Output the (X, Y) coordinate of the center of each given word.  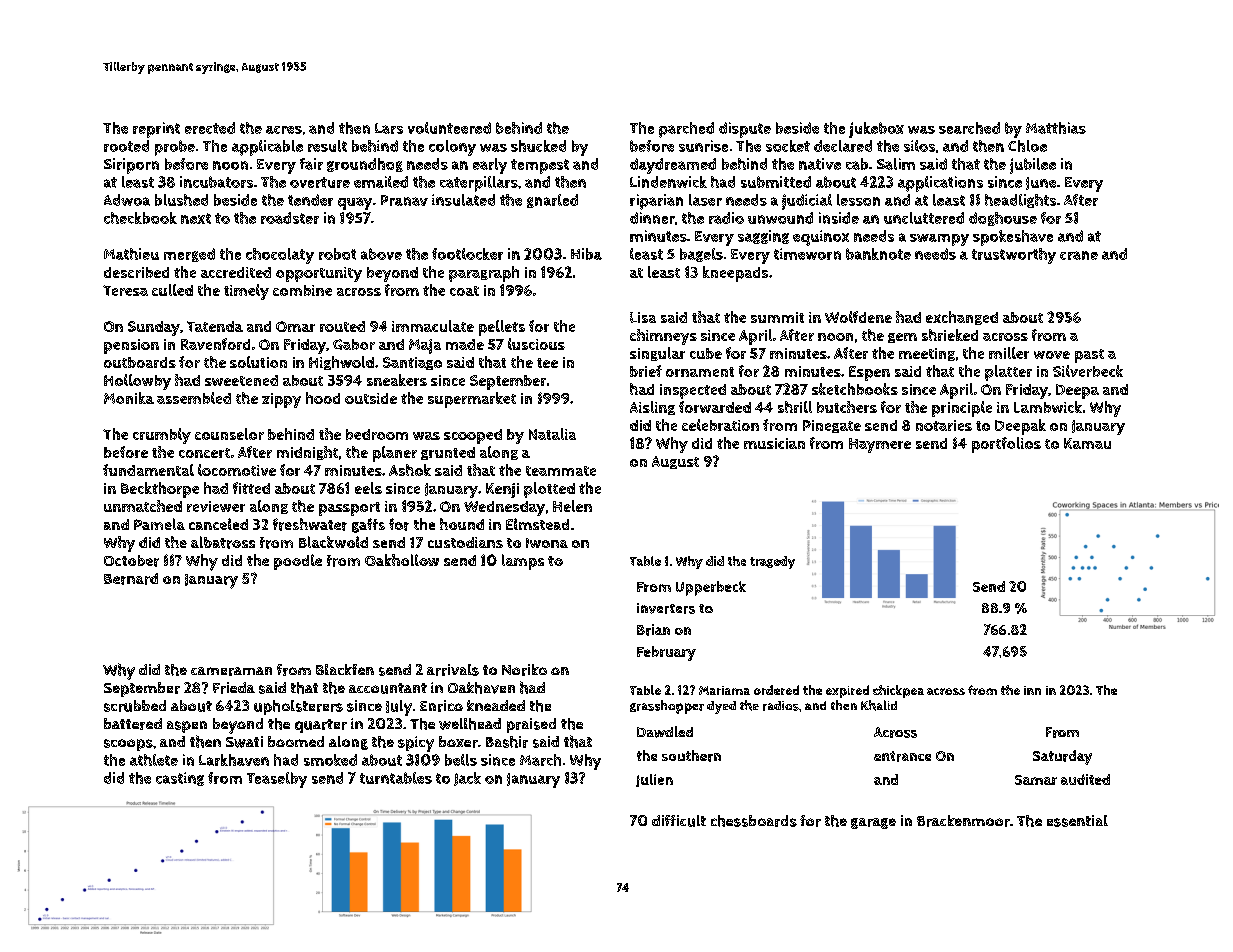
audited (1085, 779)
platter (1008, 373)
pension (131, 346)
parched (686, 130)
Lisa (643, 317)
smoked (330, 760)
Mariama (724, 690)
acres (284, 130)
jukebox (876, 130)
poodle (298, 562)
